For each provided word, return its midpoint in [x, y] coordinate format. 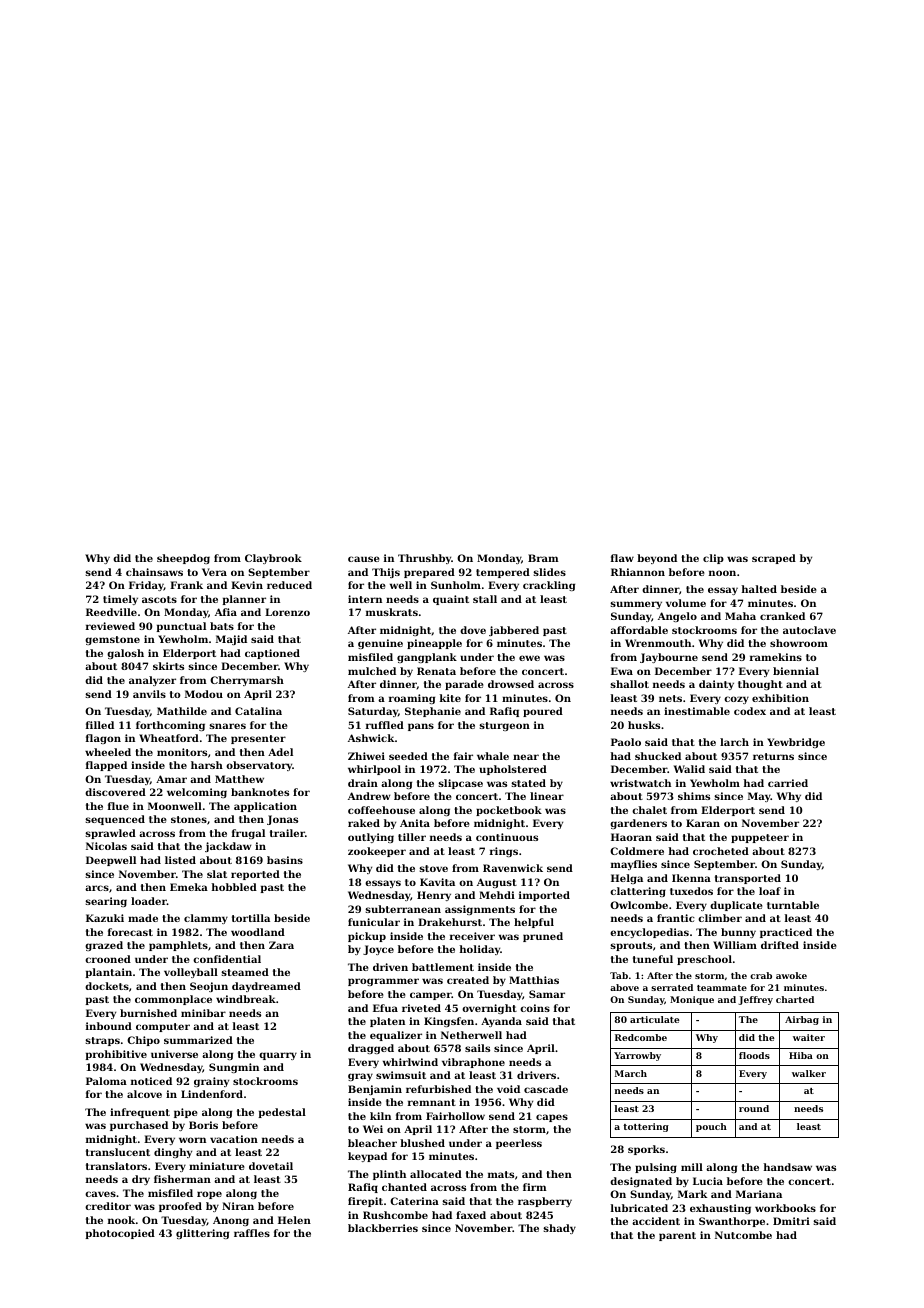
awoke [791, 975]
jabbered [514, 631]
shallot [629, 684]
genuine [380, 644]
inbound [109, 1026]
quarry [278, 1056]
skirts [168, 666]
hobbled [234, 887]
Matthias [534, 980]
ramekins [776, 657]
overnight [489, 1009]
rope [209, 1195]
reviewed [110, 626]
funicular [374, 922]
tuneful [653, 959]
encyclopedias [649, 933]
